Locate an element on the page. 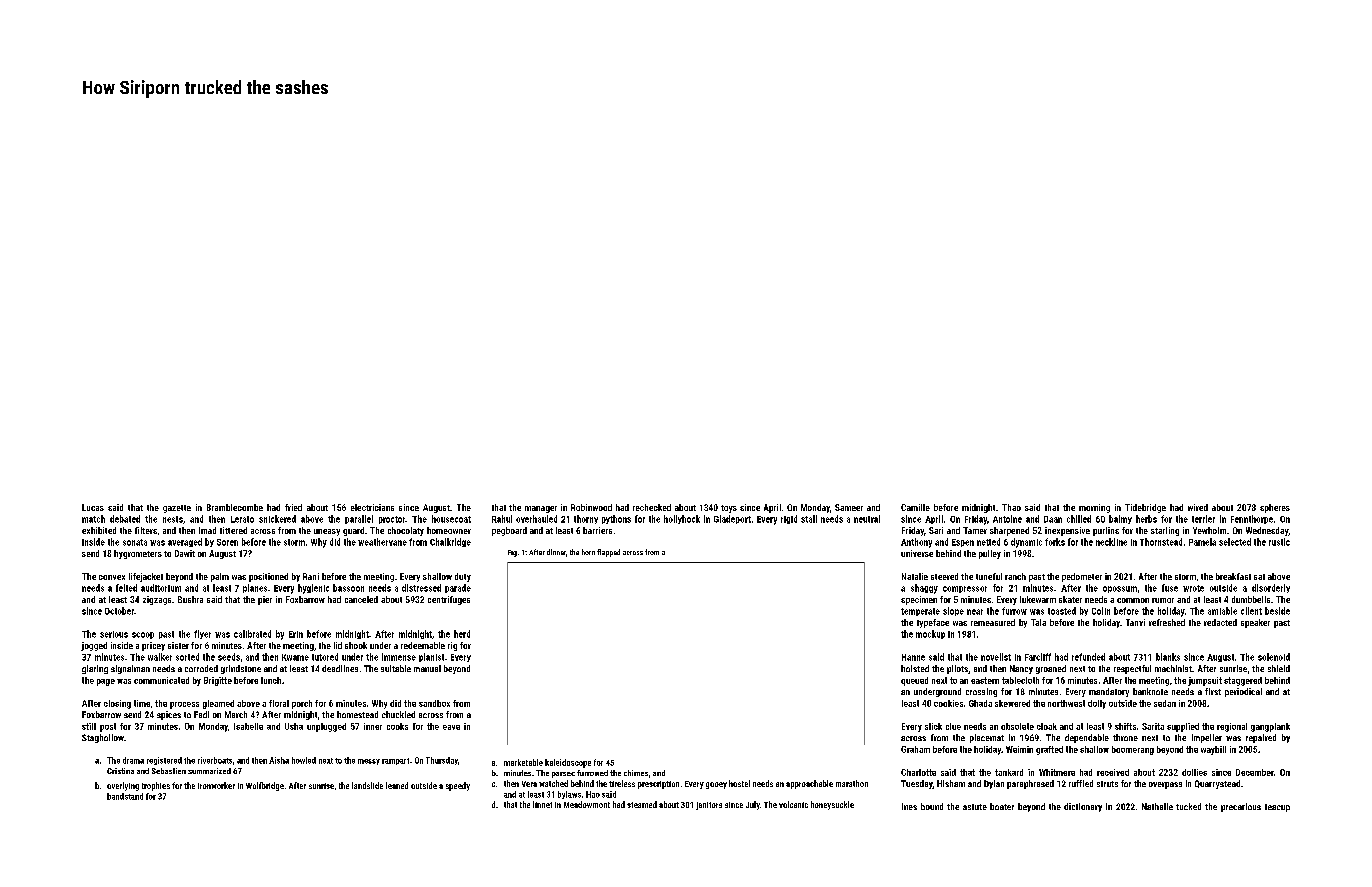 This image has height=887, width=1372. slick is located at coordinates (933, 726).
